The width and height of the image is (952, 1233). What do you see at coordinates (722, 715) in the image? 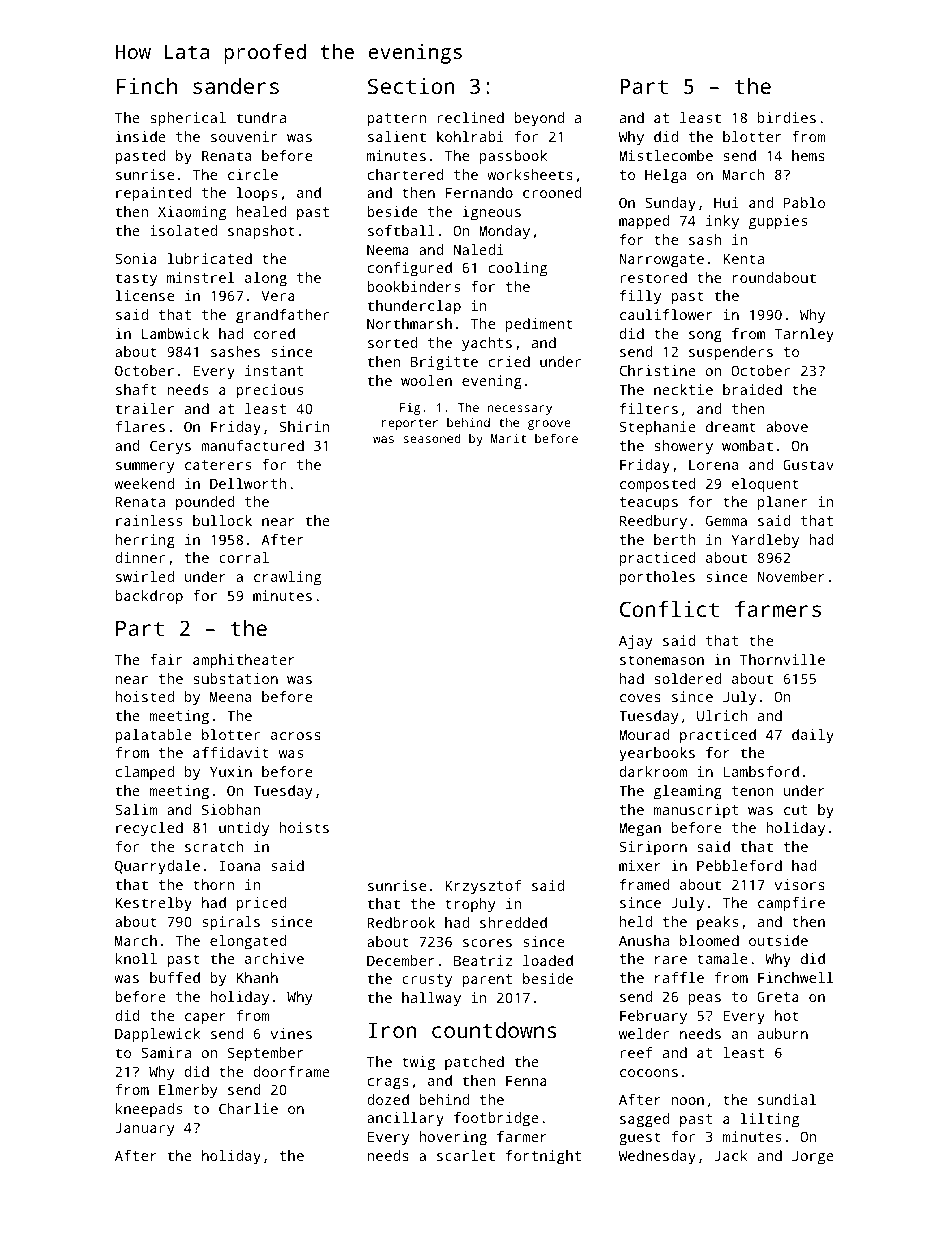
I see `Ulrich` at bounding box center [722, 715].
